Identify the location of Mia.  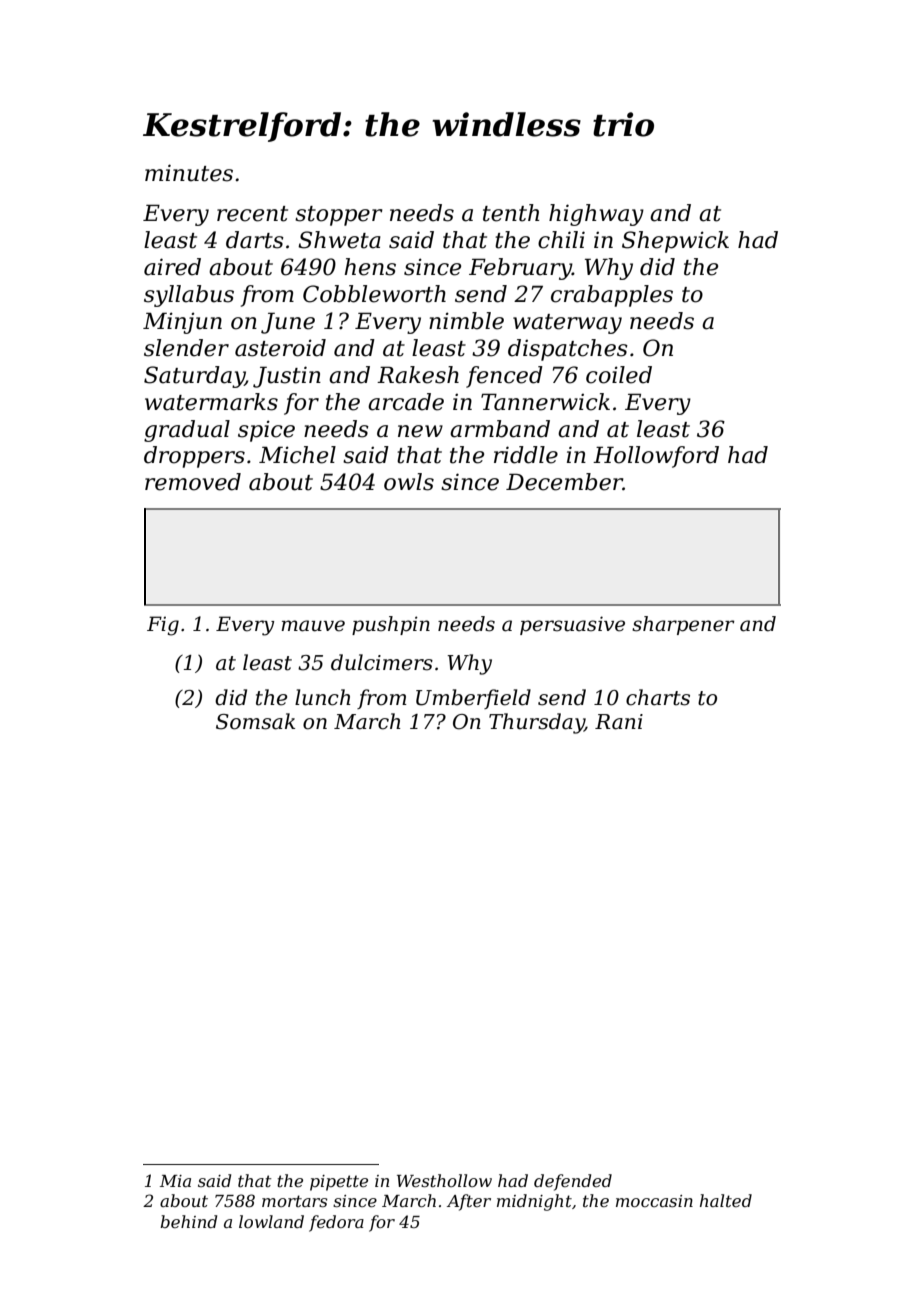
(175, 1181).
